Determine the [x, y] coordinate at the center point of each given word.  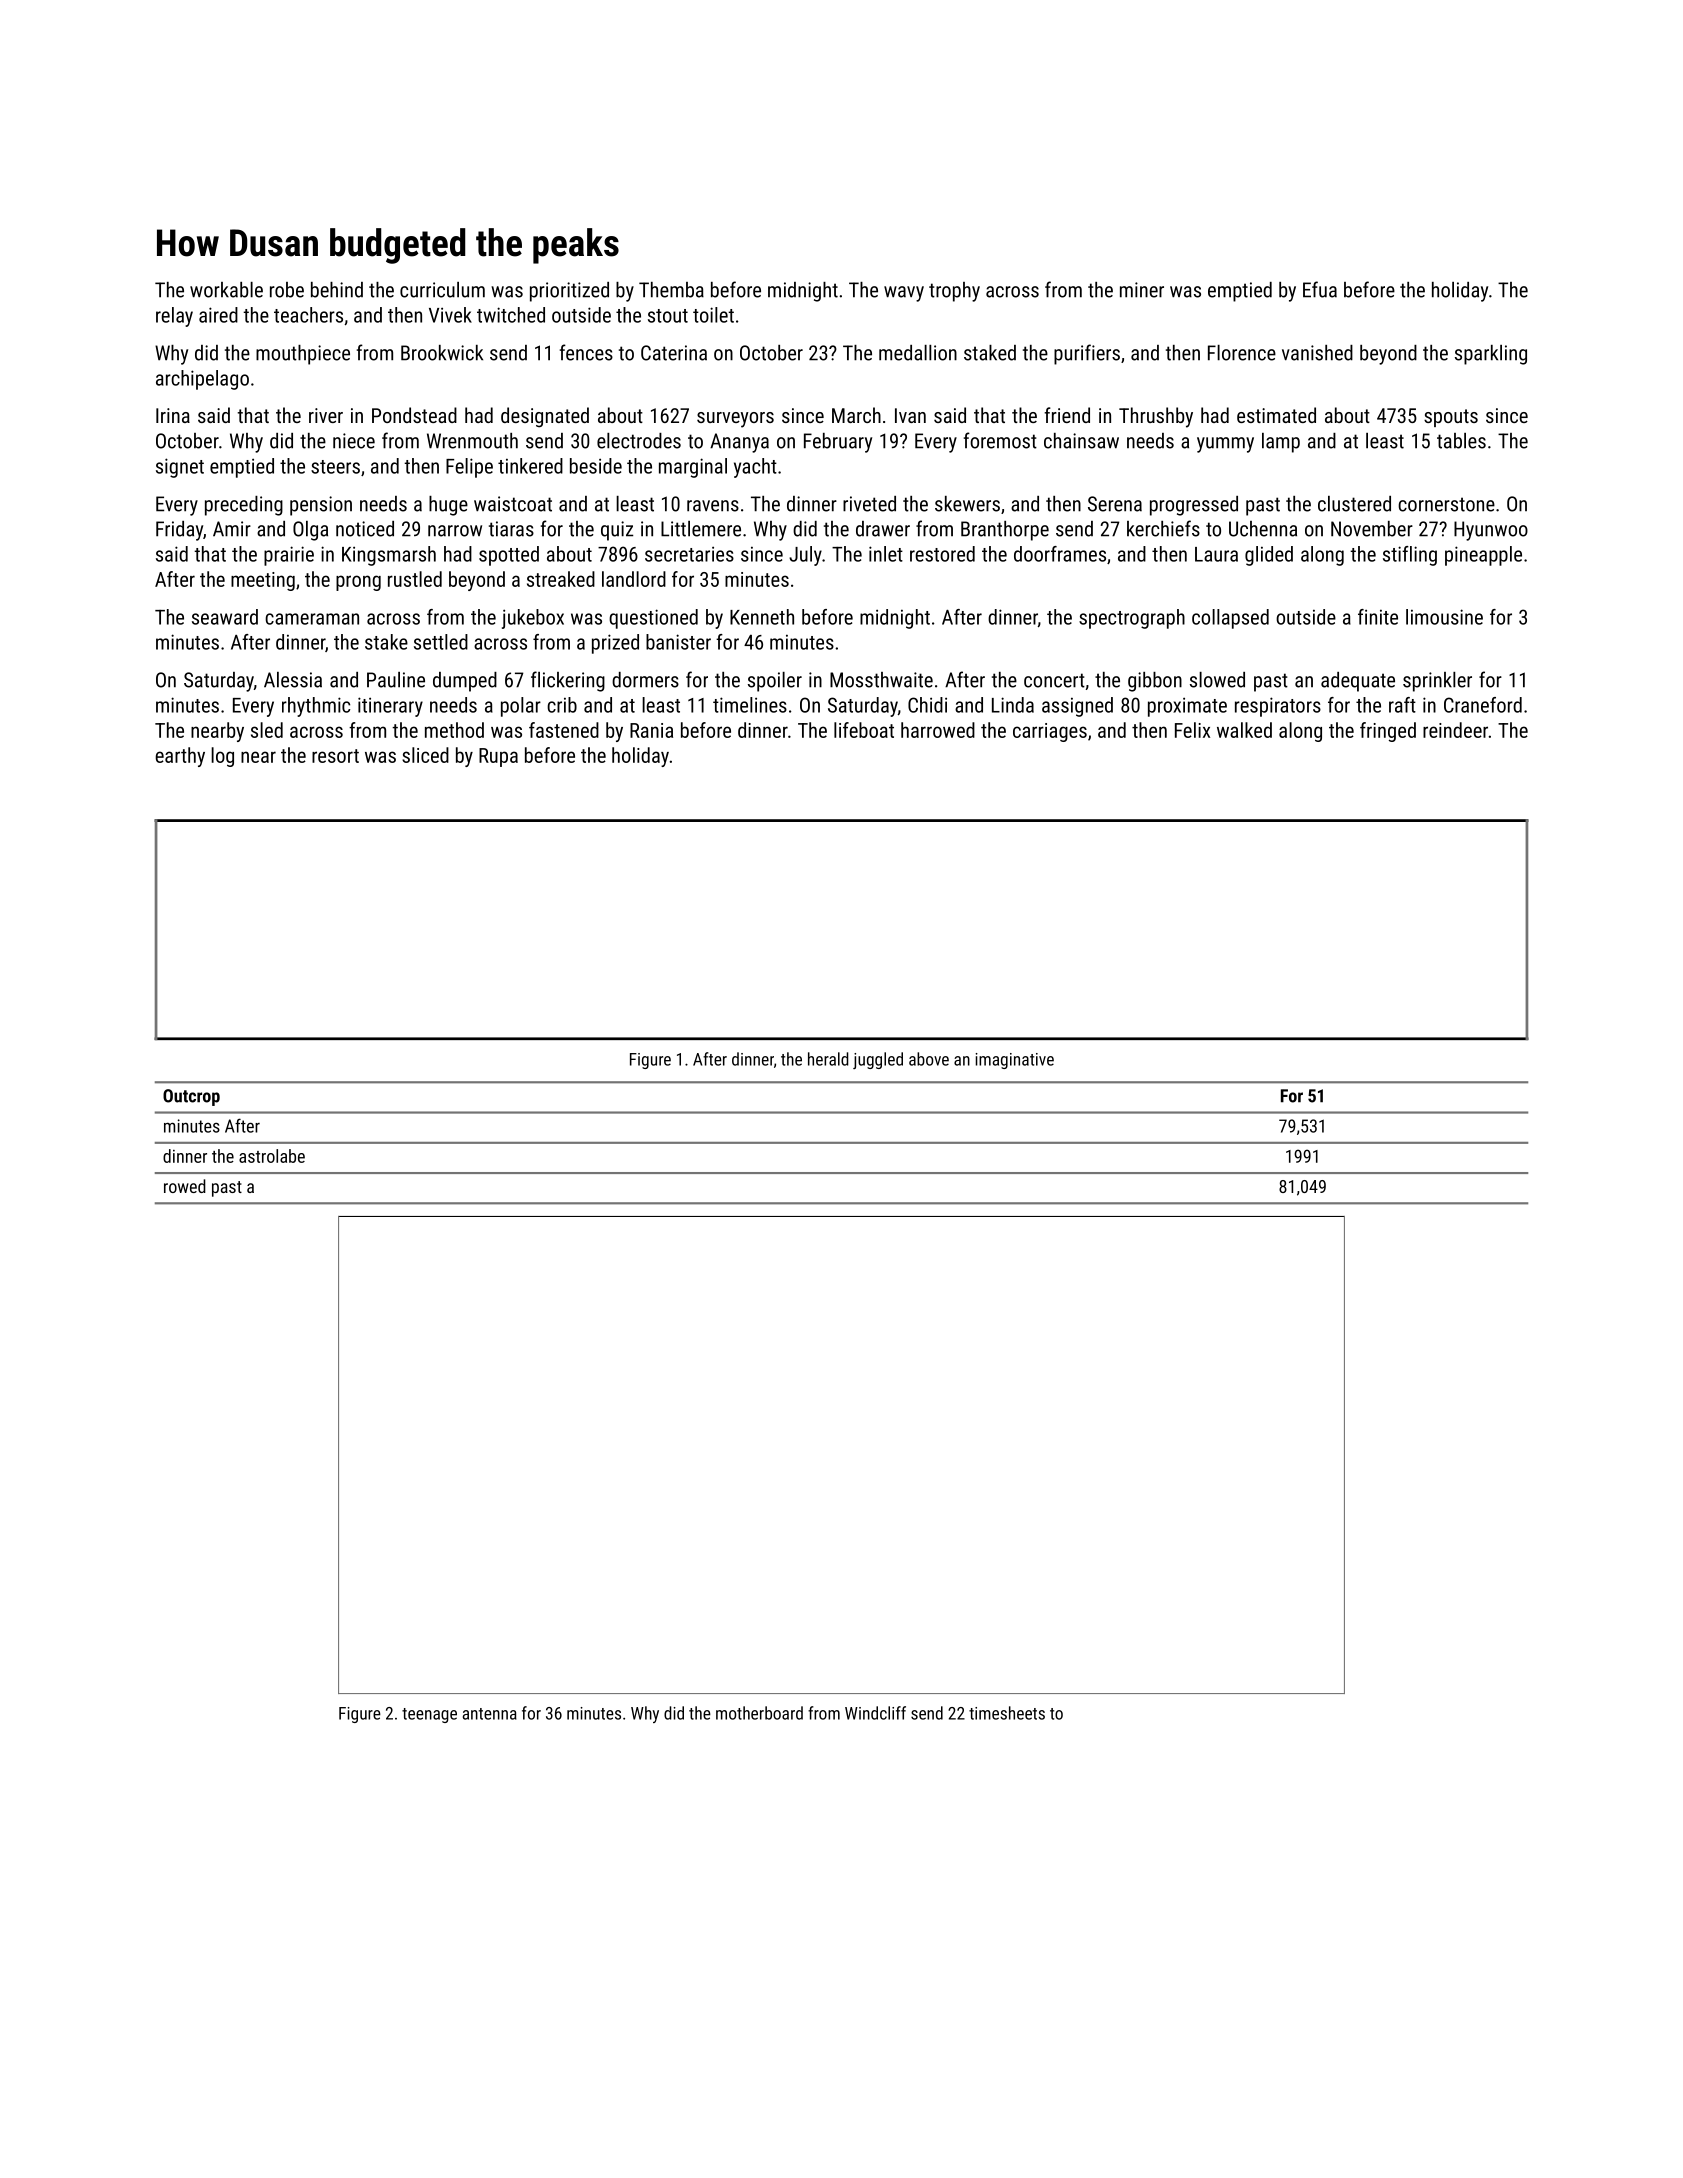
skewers [967, 504]
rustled [415, 579]
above [929, 1059]
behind [337, 290]
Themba [671, 290]
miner [1142, 290]
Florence [1242, 353]
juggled [878, 1060]
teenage [429, 1715]
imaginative [1015, 1061]
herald [828, 1059]
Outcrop [191, 1097]
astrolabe [272, 1156]
